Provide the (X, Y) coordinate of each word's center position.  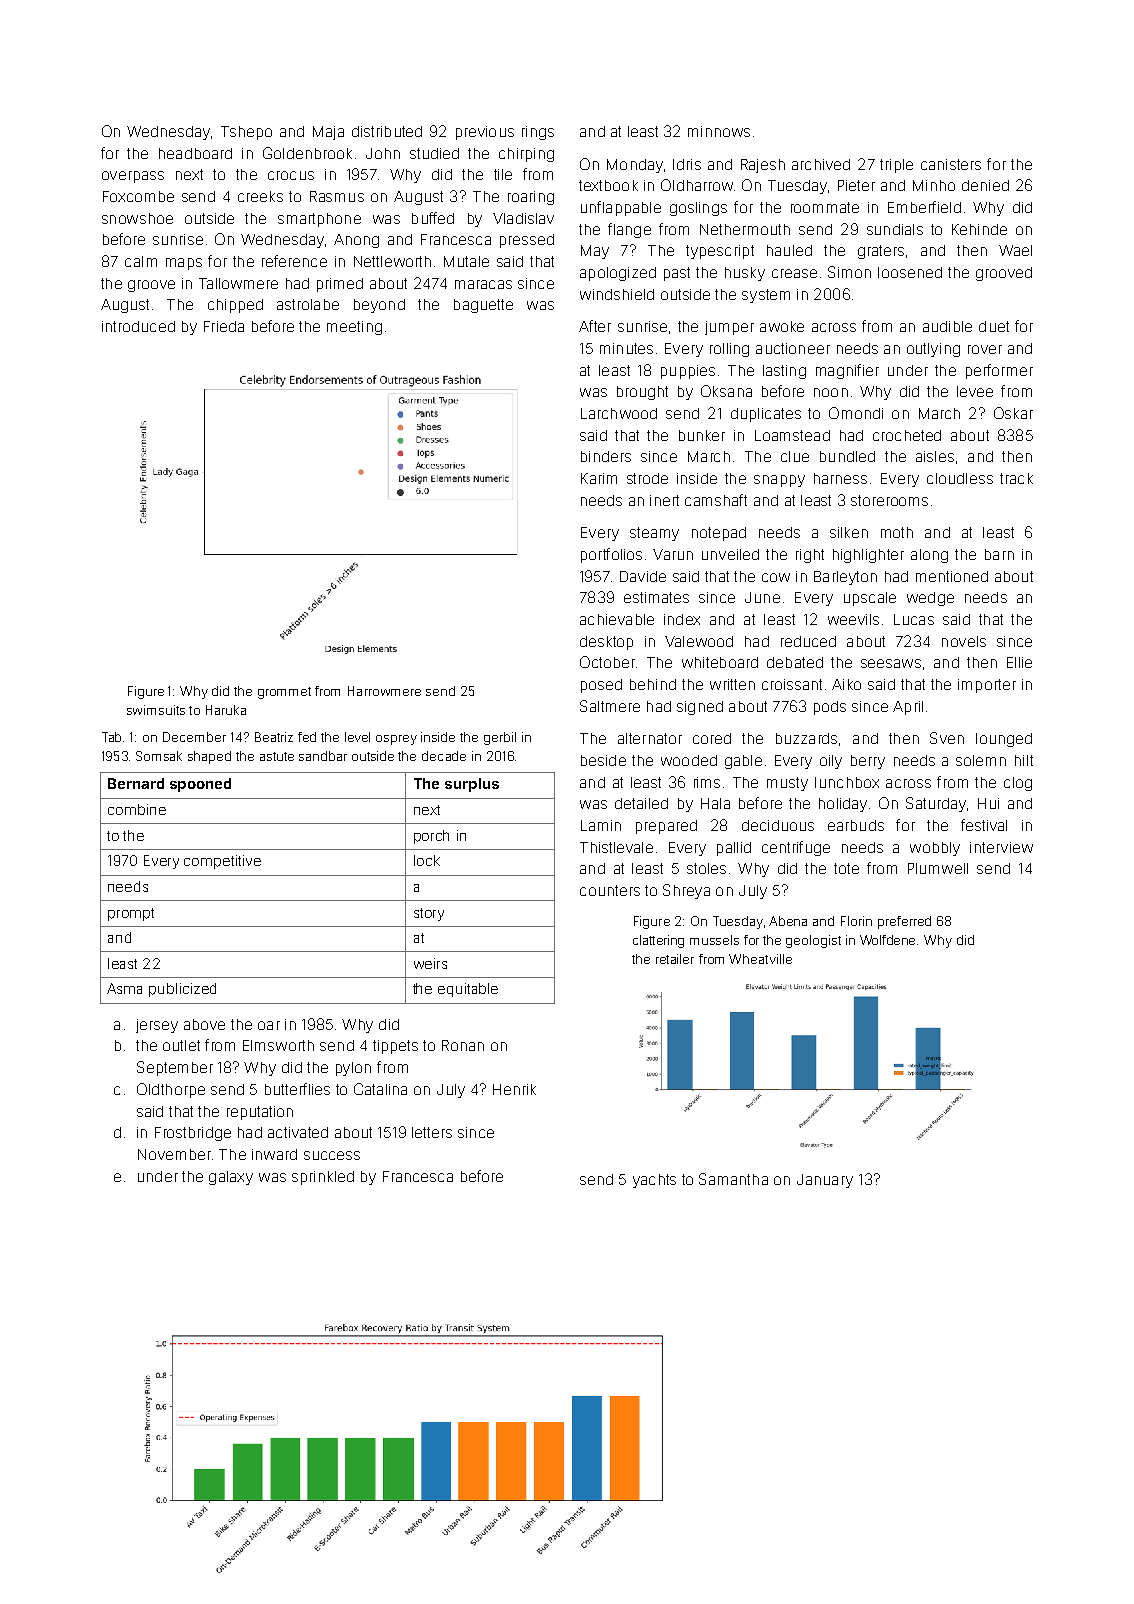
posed (601, 686)
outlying (933, 350)
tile (503, 174)
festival (984, 825)
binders (606, 456)
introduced (138, 326)
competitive (222, 862)
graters (881, 252)
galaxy (231, 1178)
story (429, 914)
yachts (654, 1181)
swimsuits (156, 710)
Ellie (1019, 662)
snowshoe (137, 218)
